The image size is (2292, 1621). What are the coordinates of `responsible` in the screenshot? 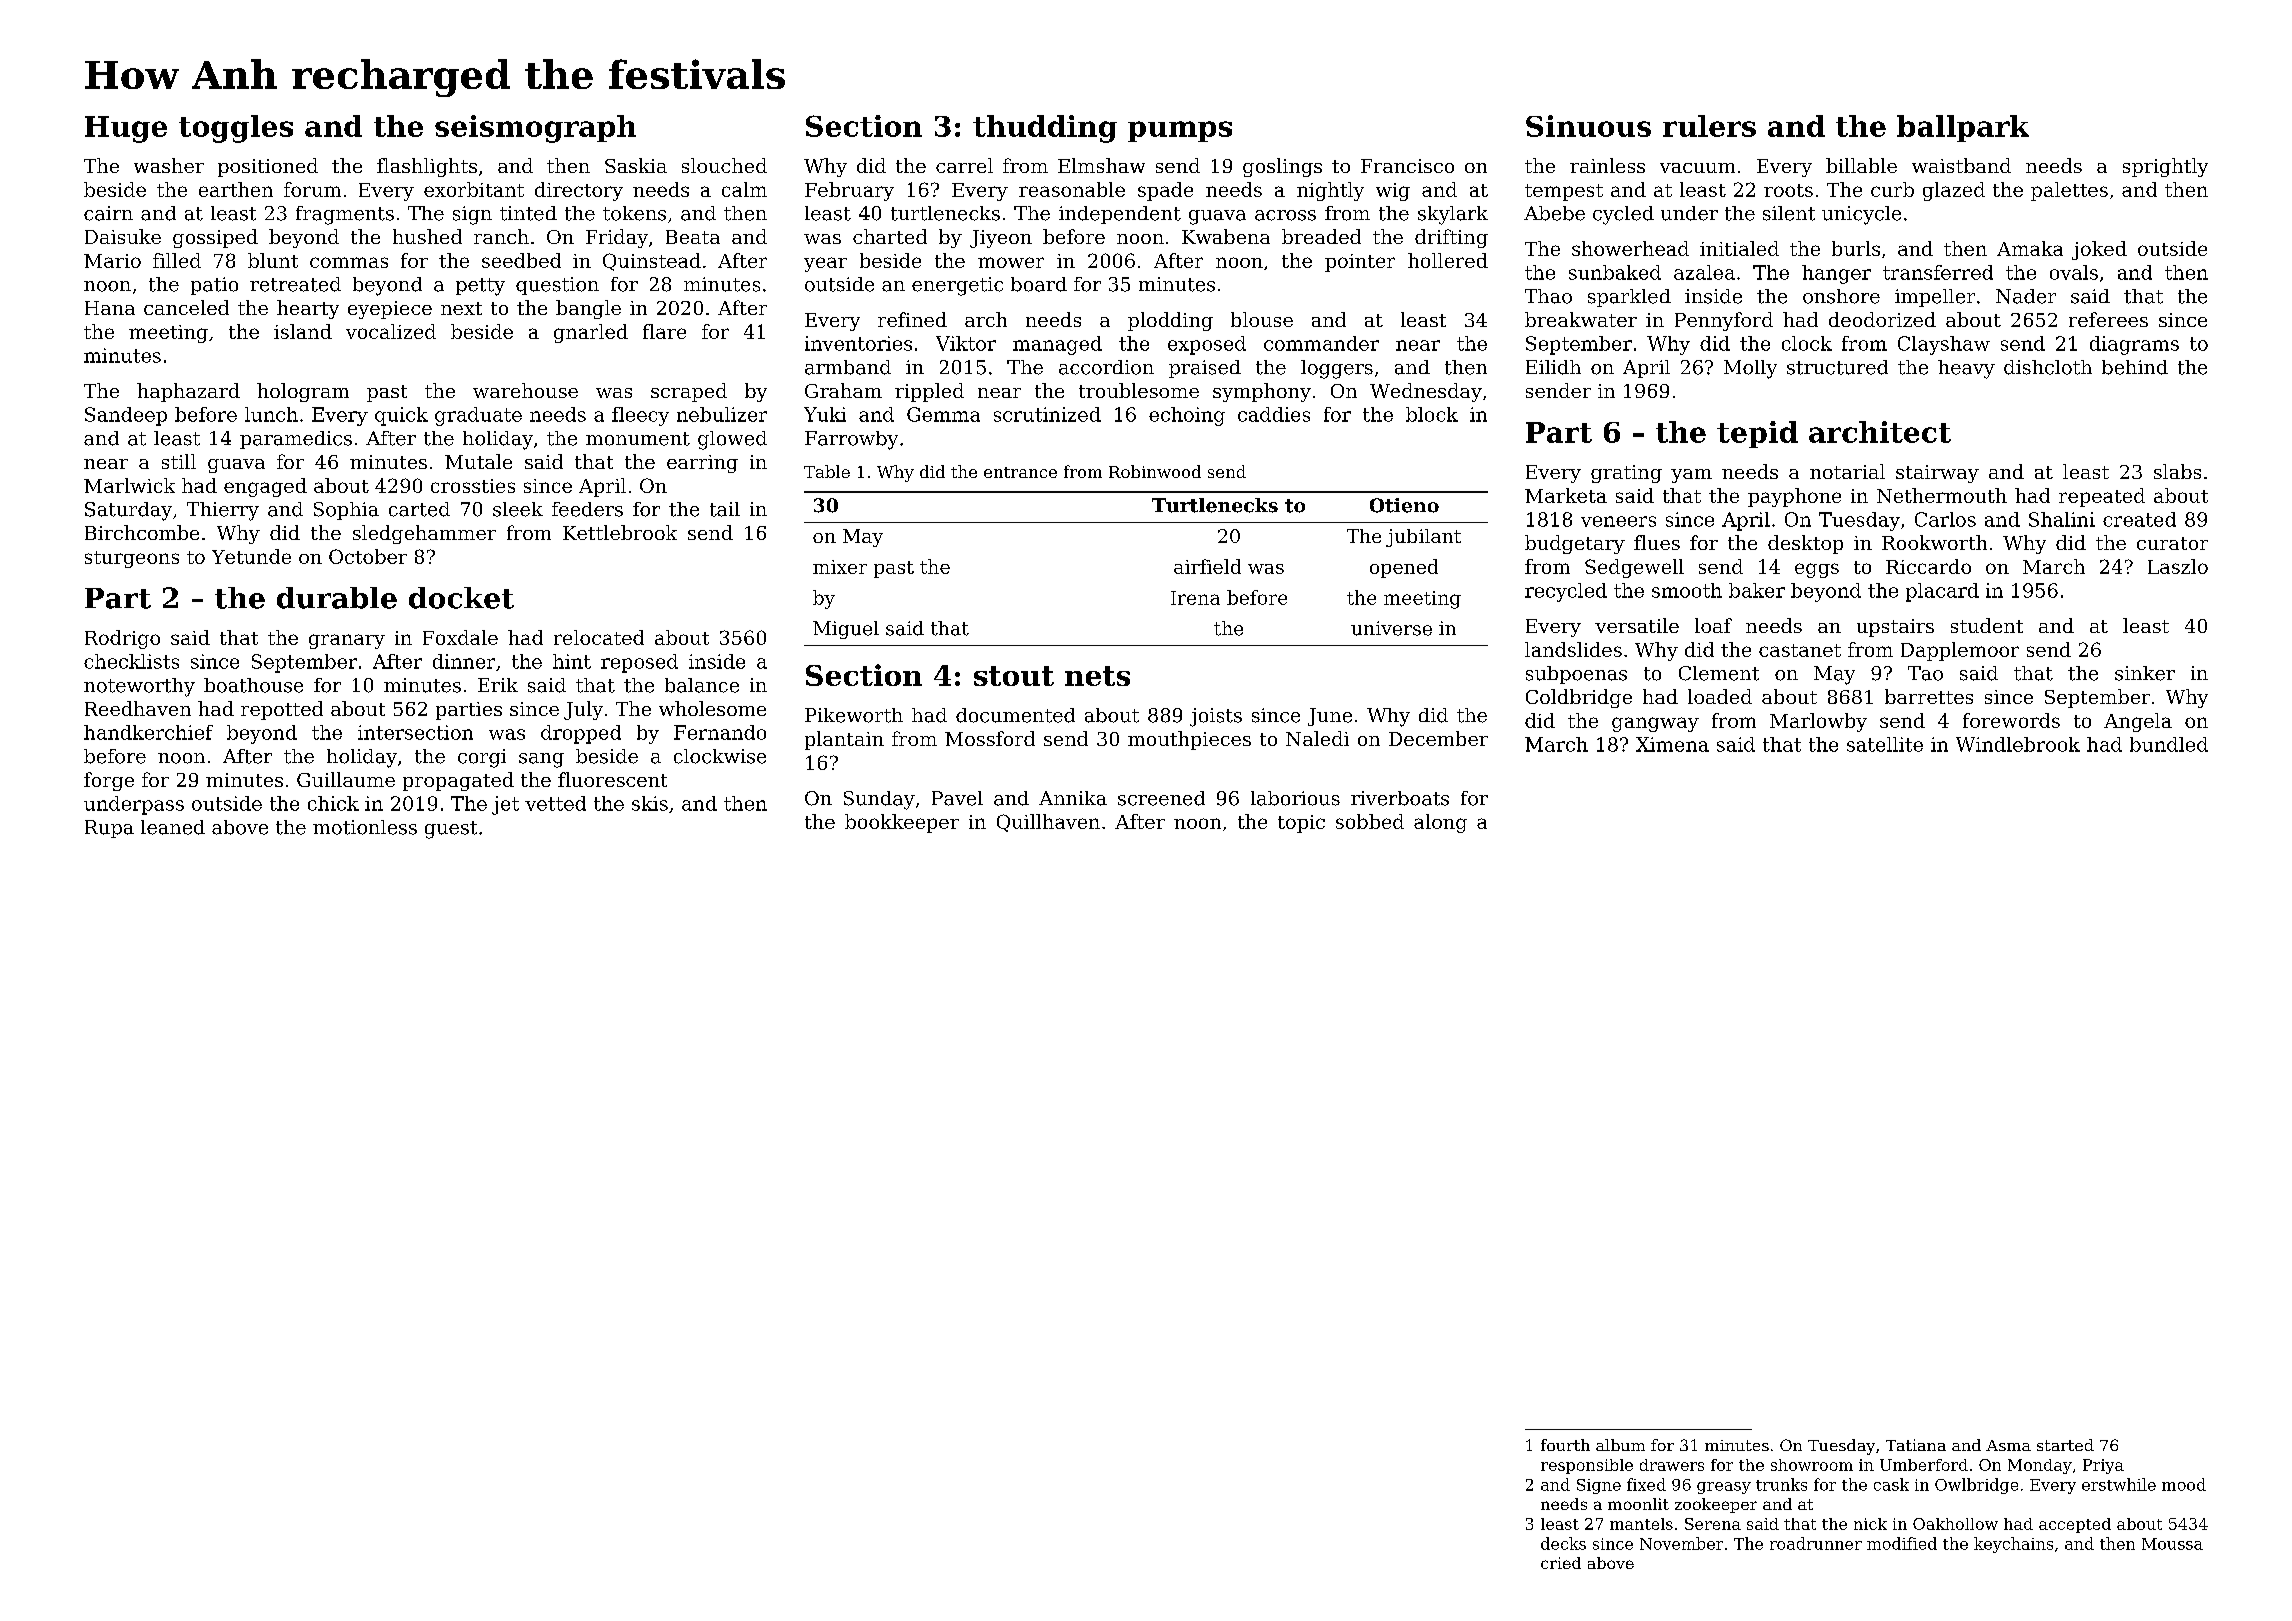 It's located at (1587, 1466).
